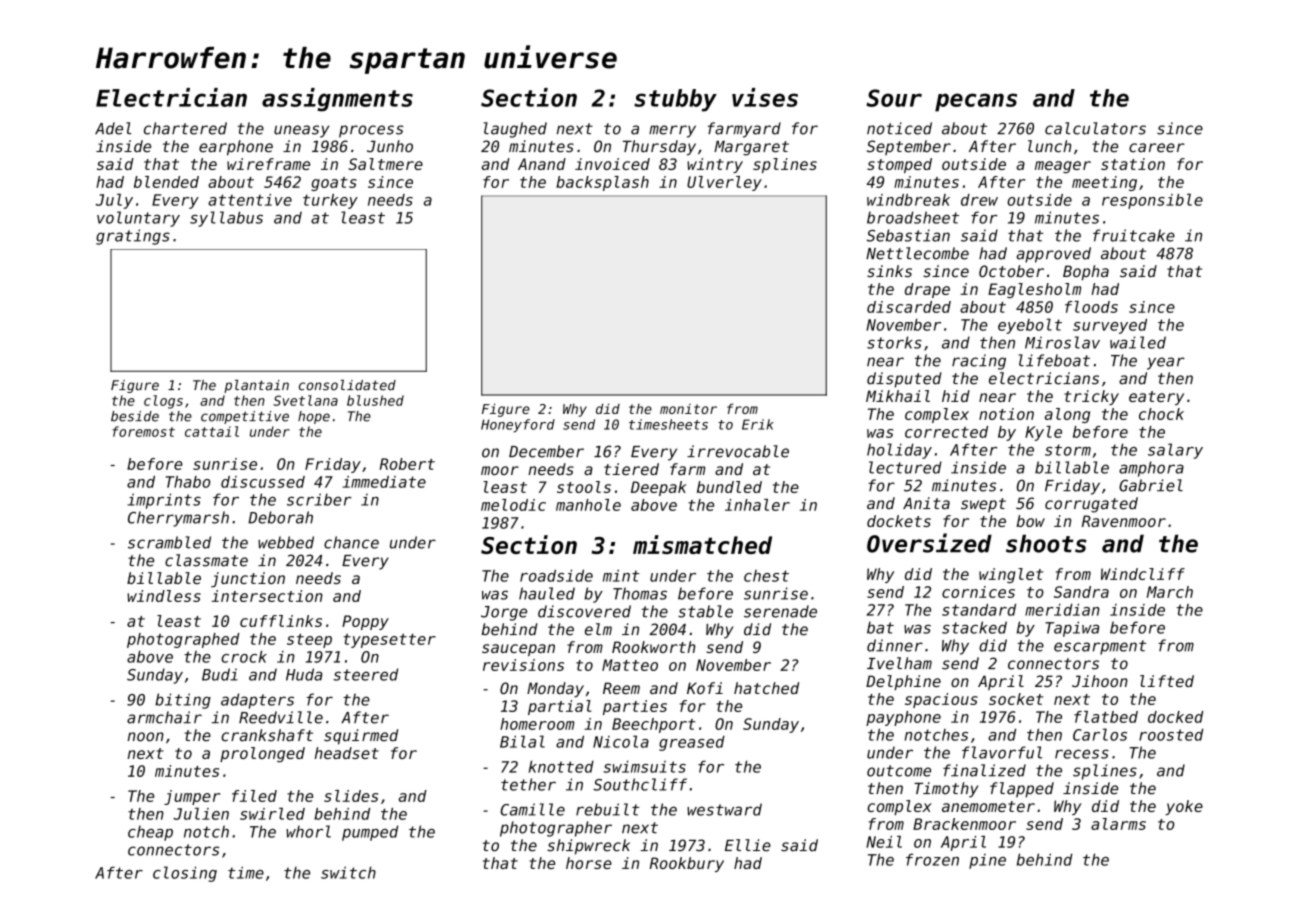  I want to click on Rookbury, so click(686, 864).
